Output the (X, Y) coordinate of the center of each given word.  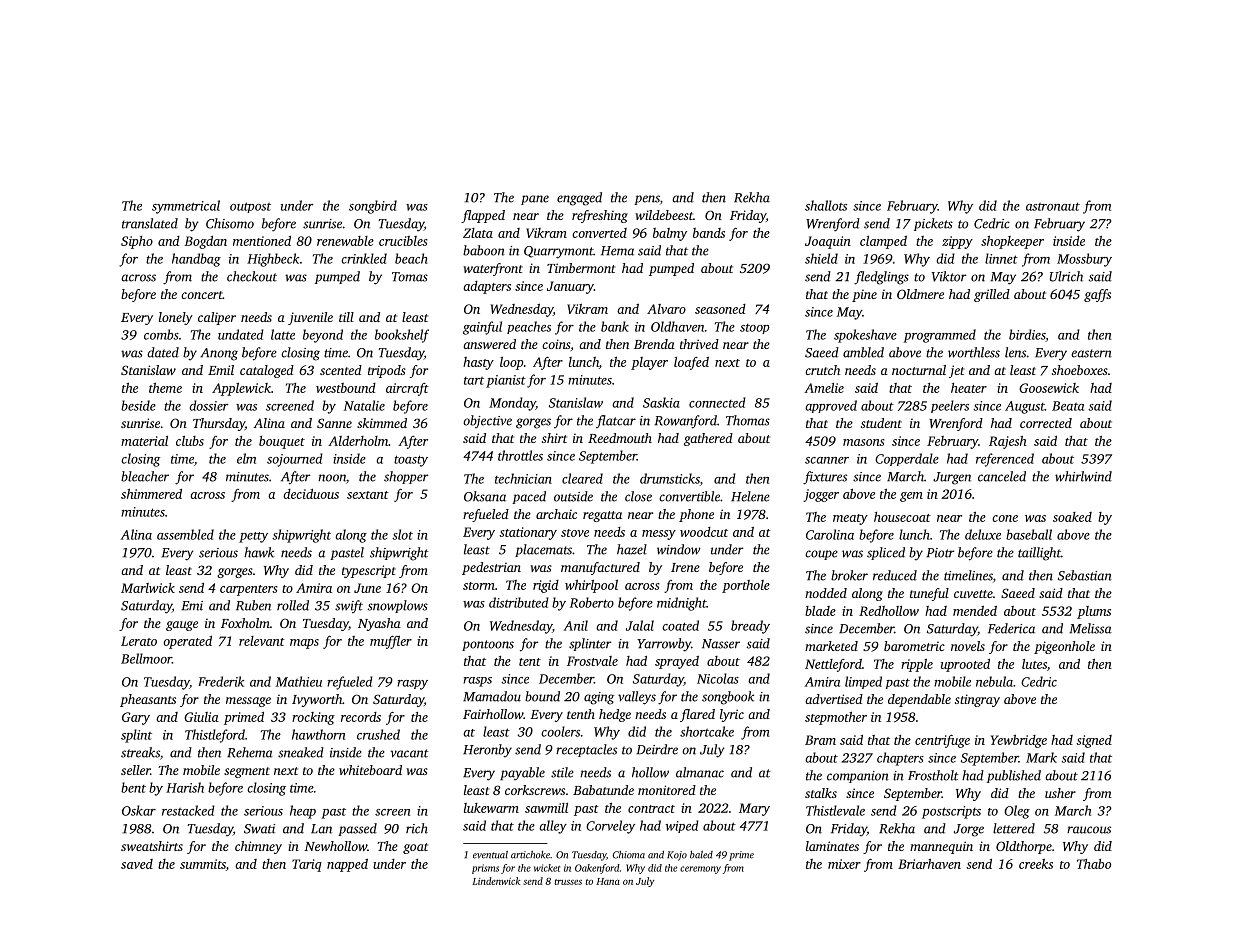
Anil (576, 625)
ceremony (700, 870)
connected (717, 402)
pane (535, 200)
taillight (1039, 554)
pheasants (148, 700)
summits (203, 864)
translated (150, 223)
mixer (844, 864)
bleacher (145, 476)
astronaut (1053, 206)
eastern (1091, 353)
